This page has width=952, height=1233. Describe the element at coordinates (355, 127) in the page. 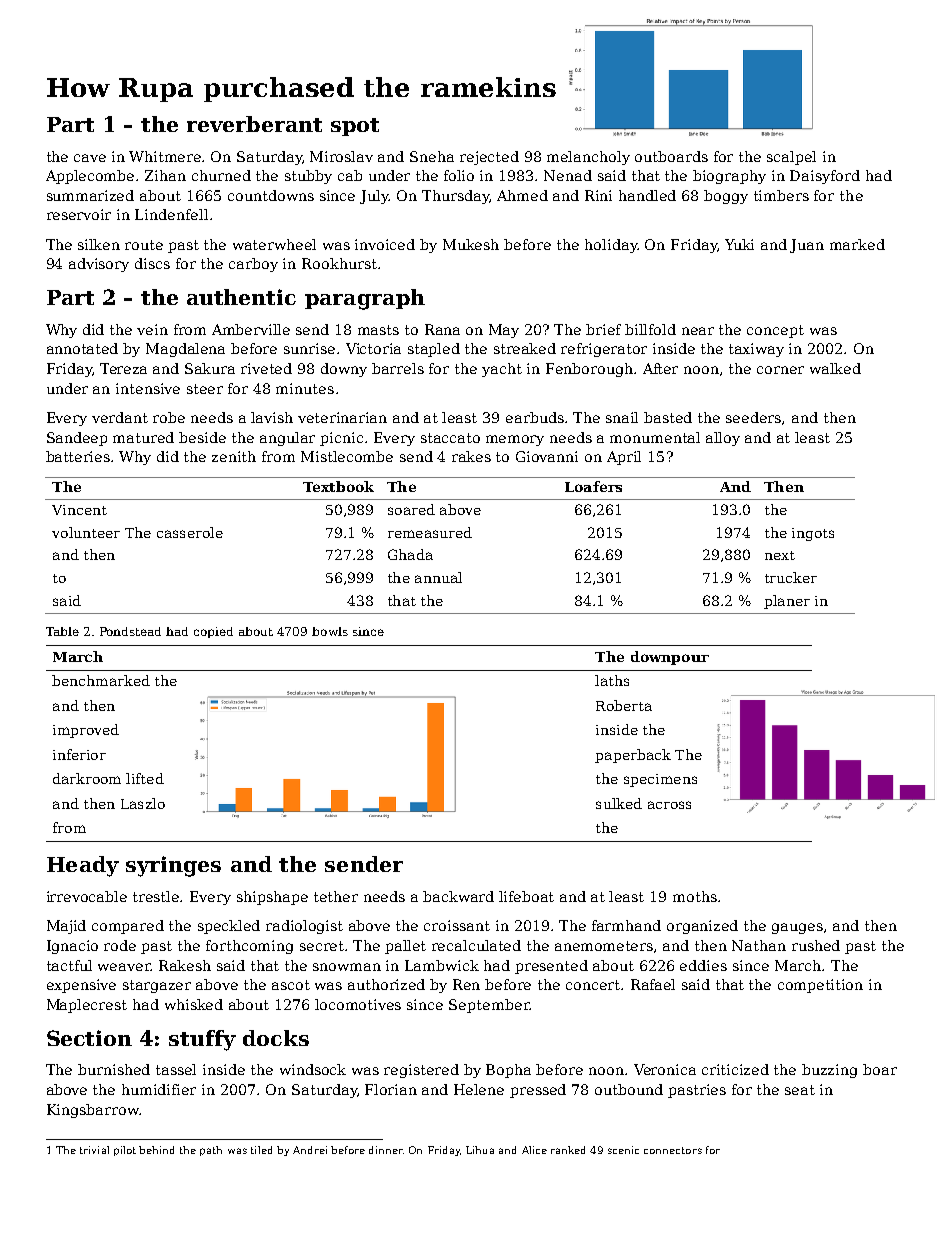

I see `spot` at that location.
